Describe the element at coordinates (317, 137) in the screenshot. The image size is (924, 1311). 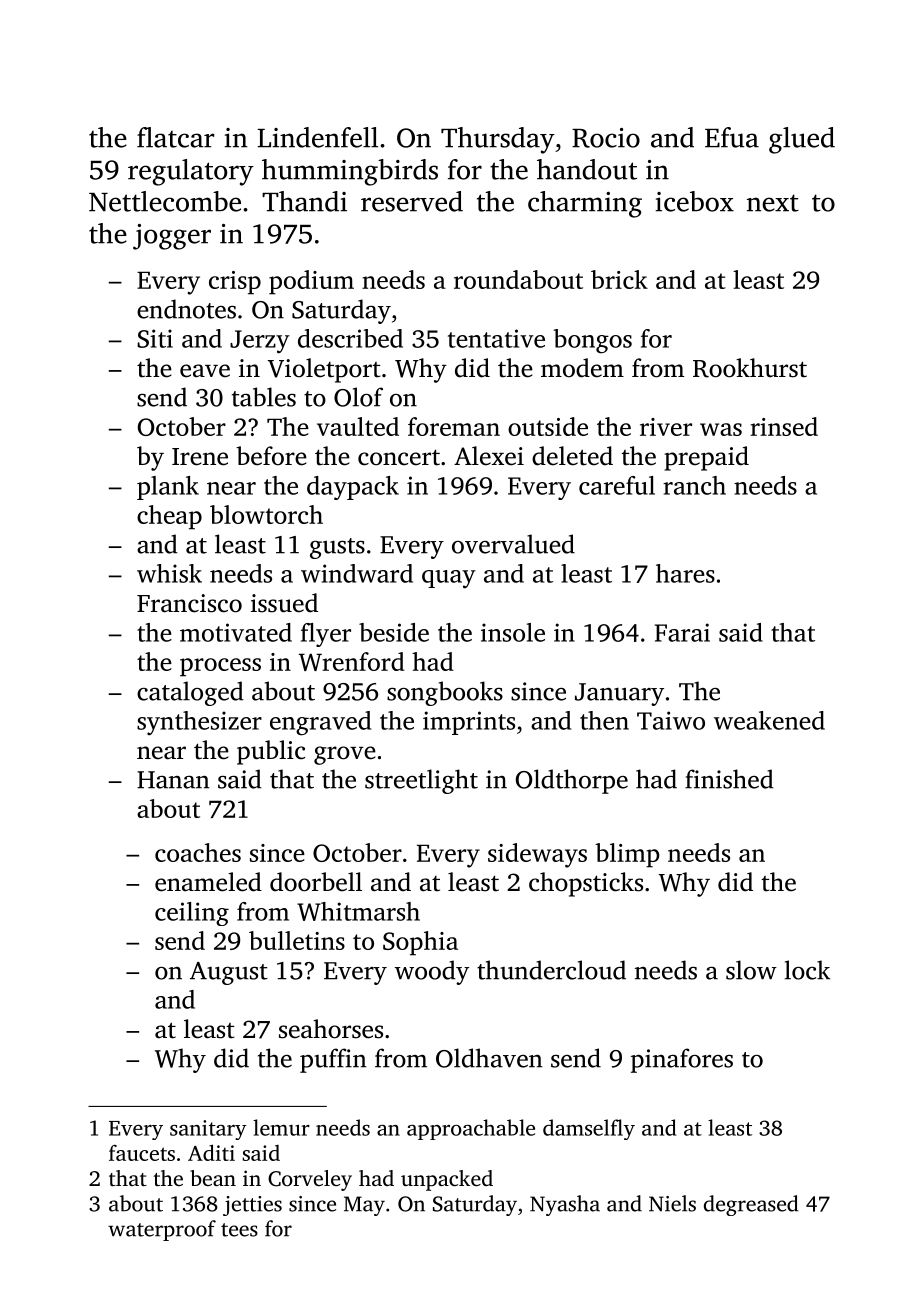
I see `Lindenfell` at that location.
